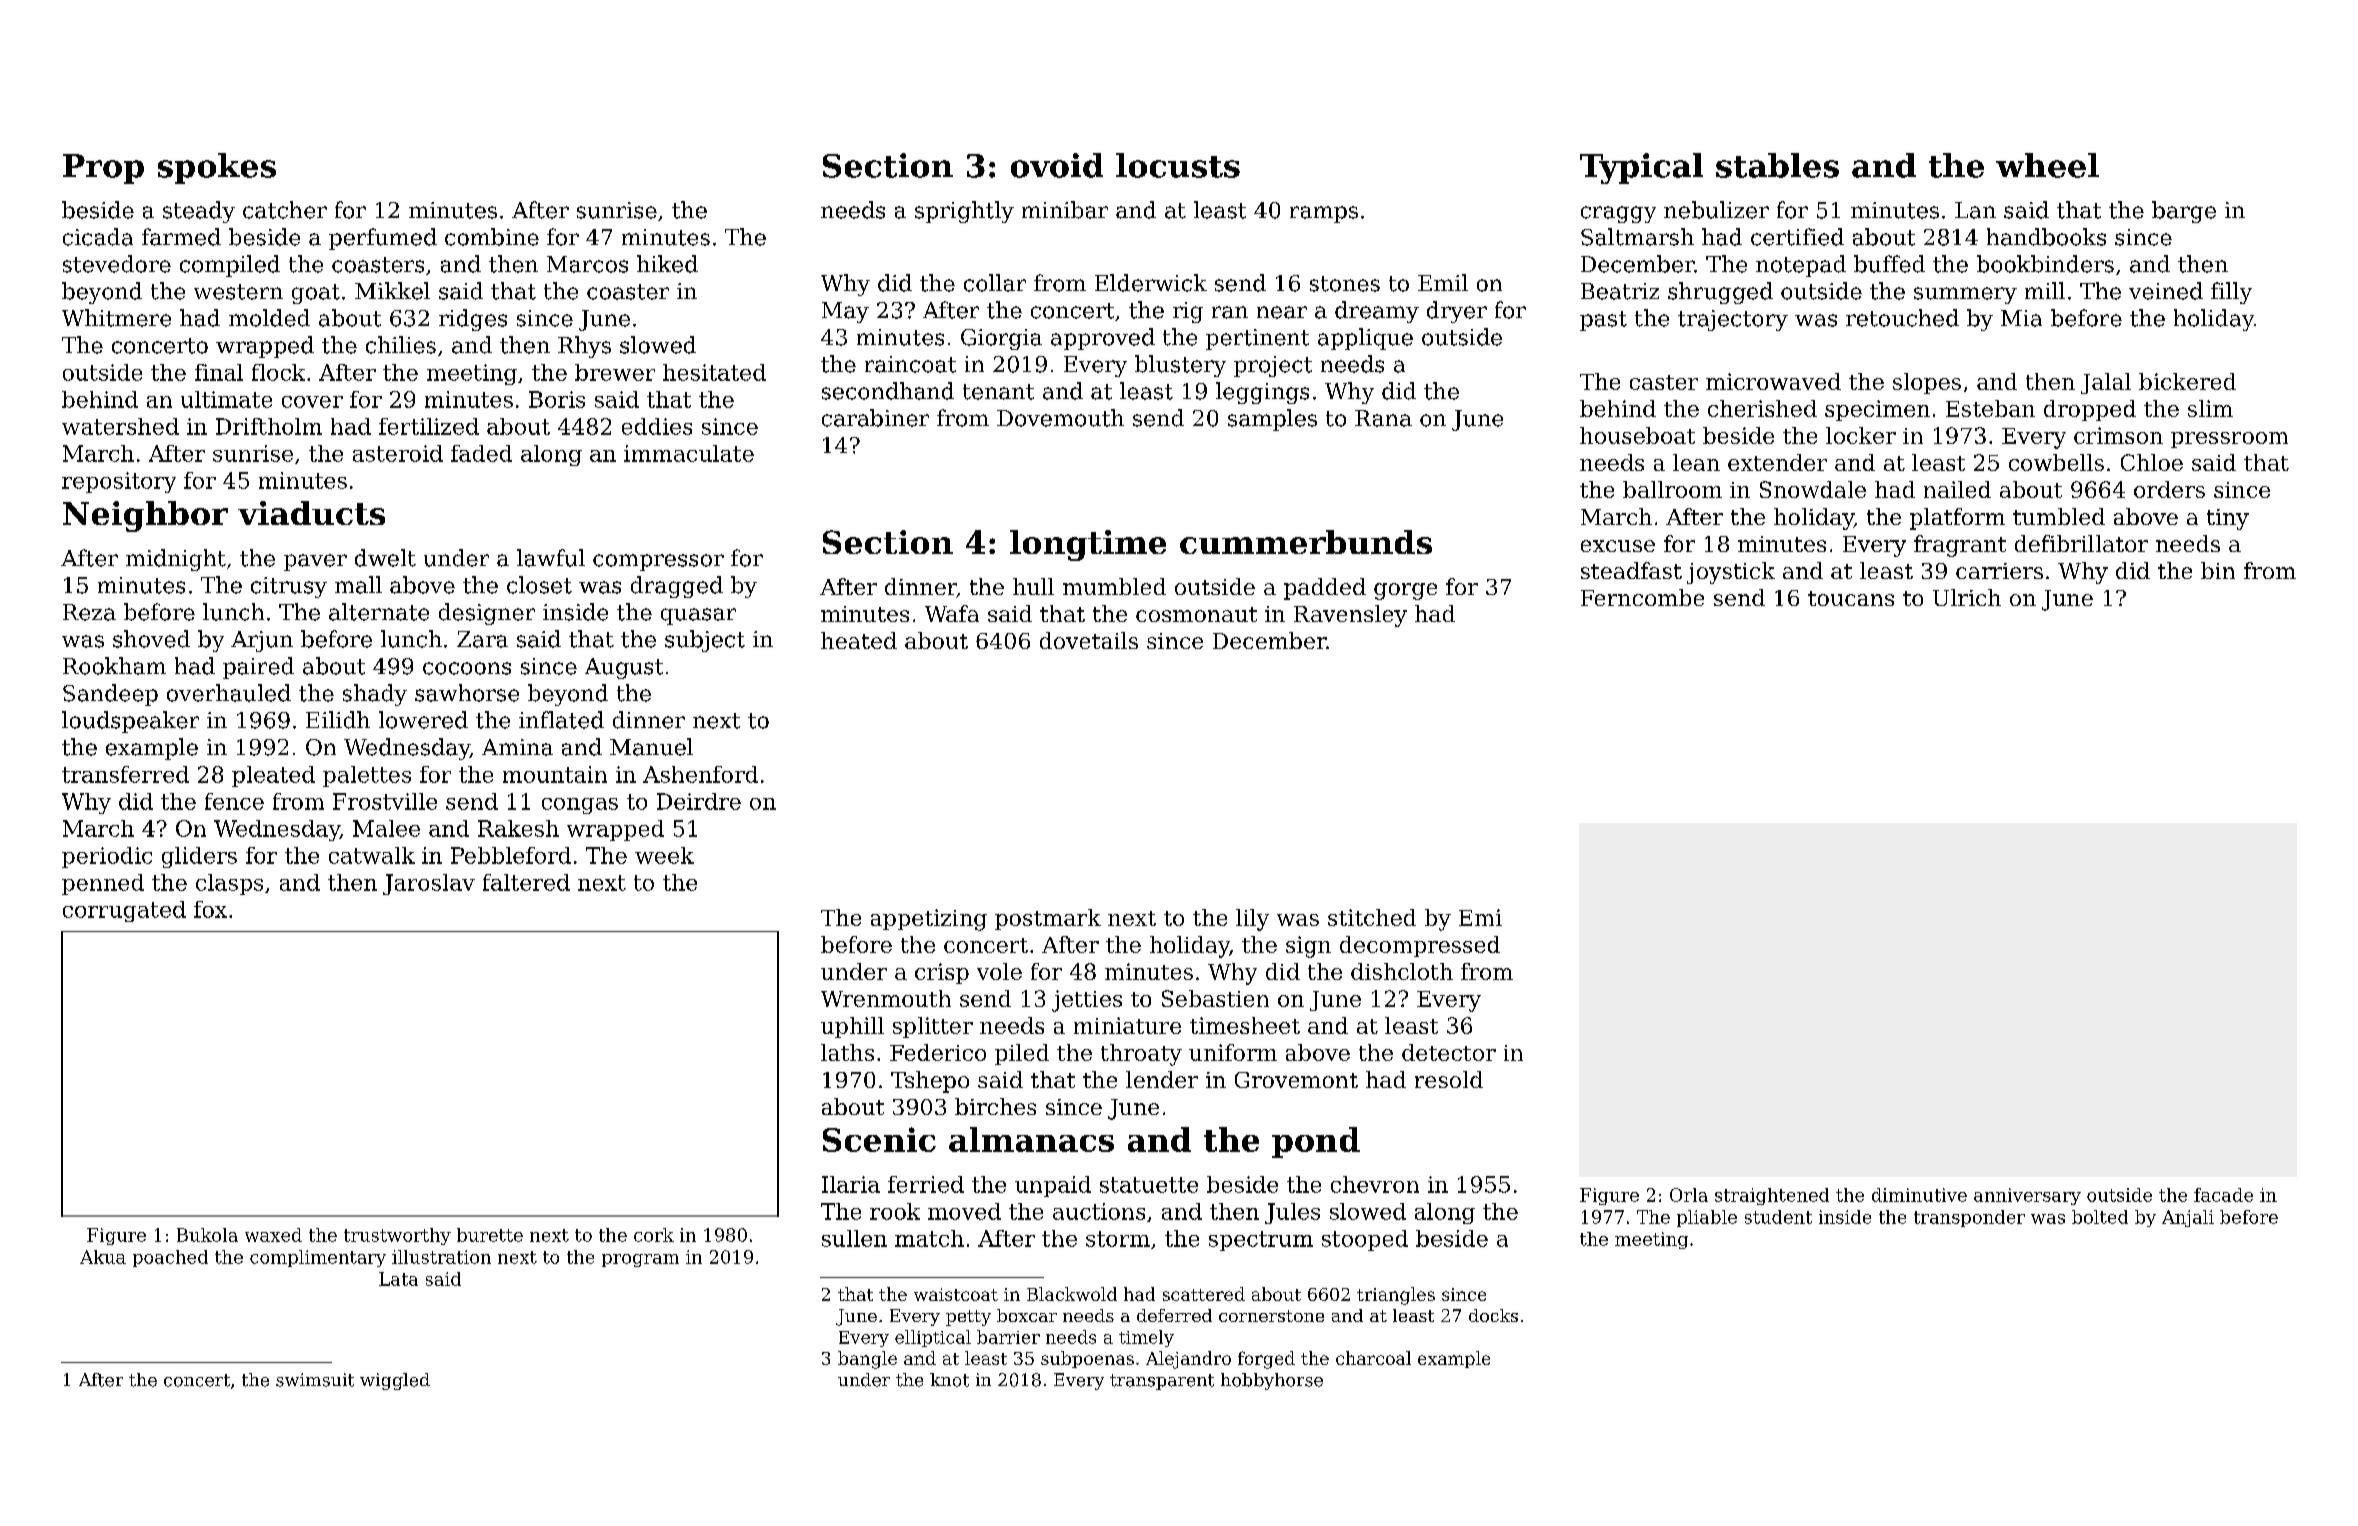 The width and height of the screenshot is (2358, 1526). What do you see at coordinates (217, 168) in the screenshot?
I see `spokes` at bounding box center [217, 168].
